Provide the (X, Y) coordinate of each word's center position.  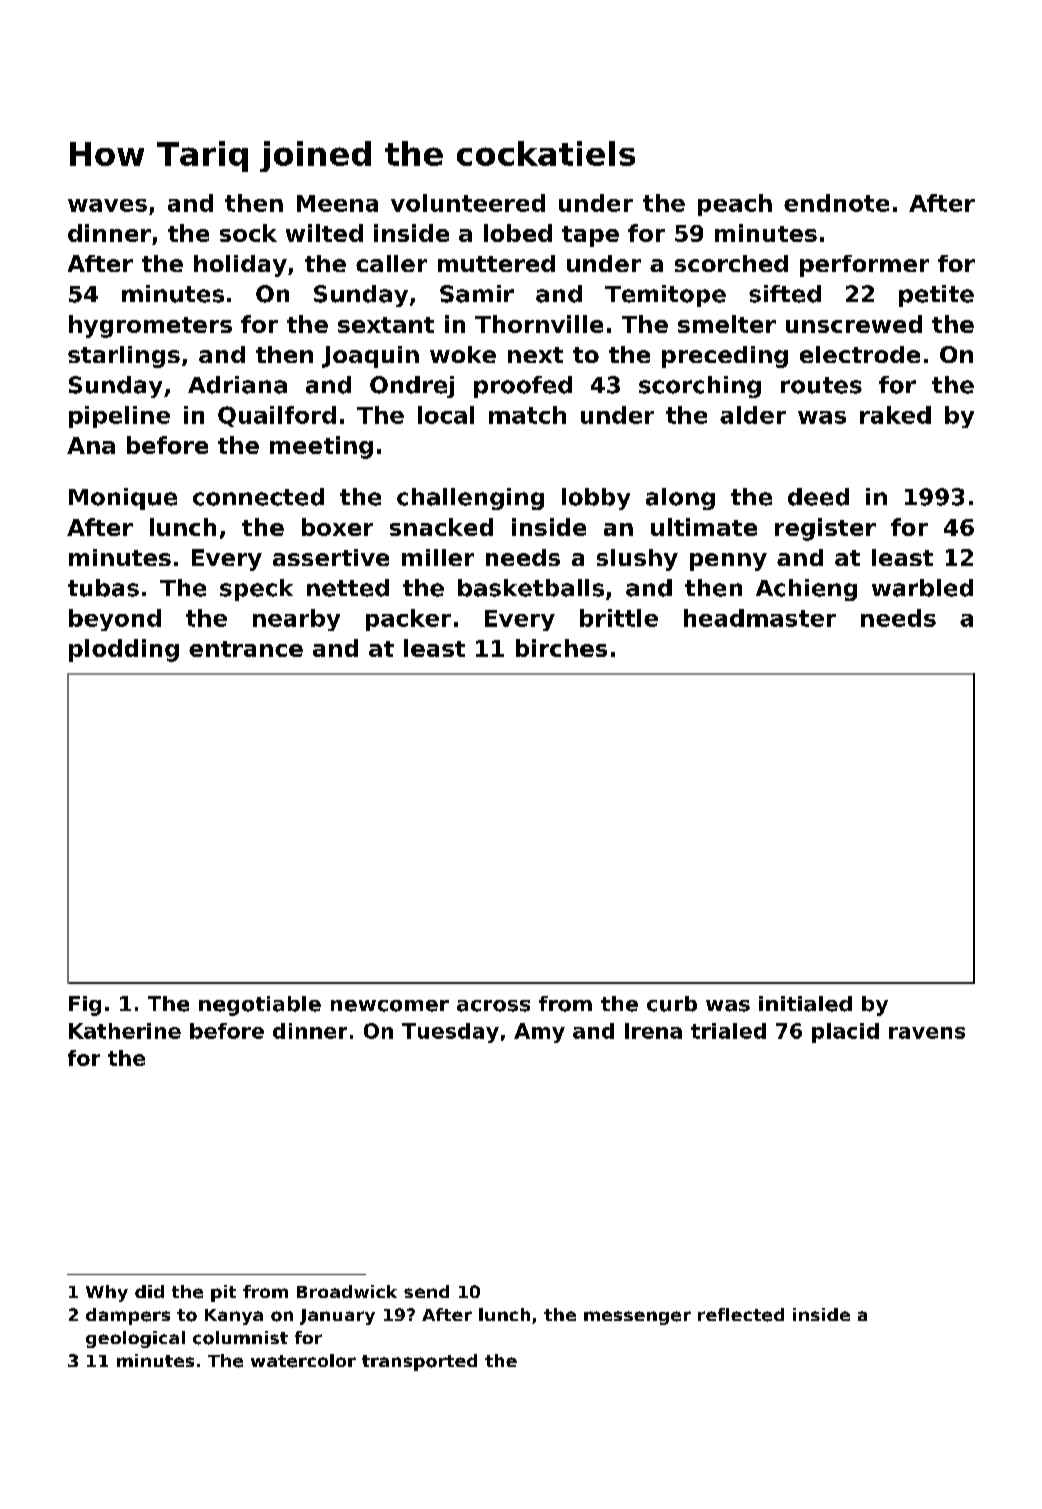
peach (735, 205)
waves (107, 205)
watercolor (303, 1361)
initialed (805, 1004)
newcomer (390, 1006)
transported (419, 1362)
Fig (85, 1006)
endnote (836, 203)
